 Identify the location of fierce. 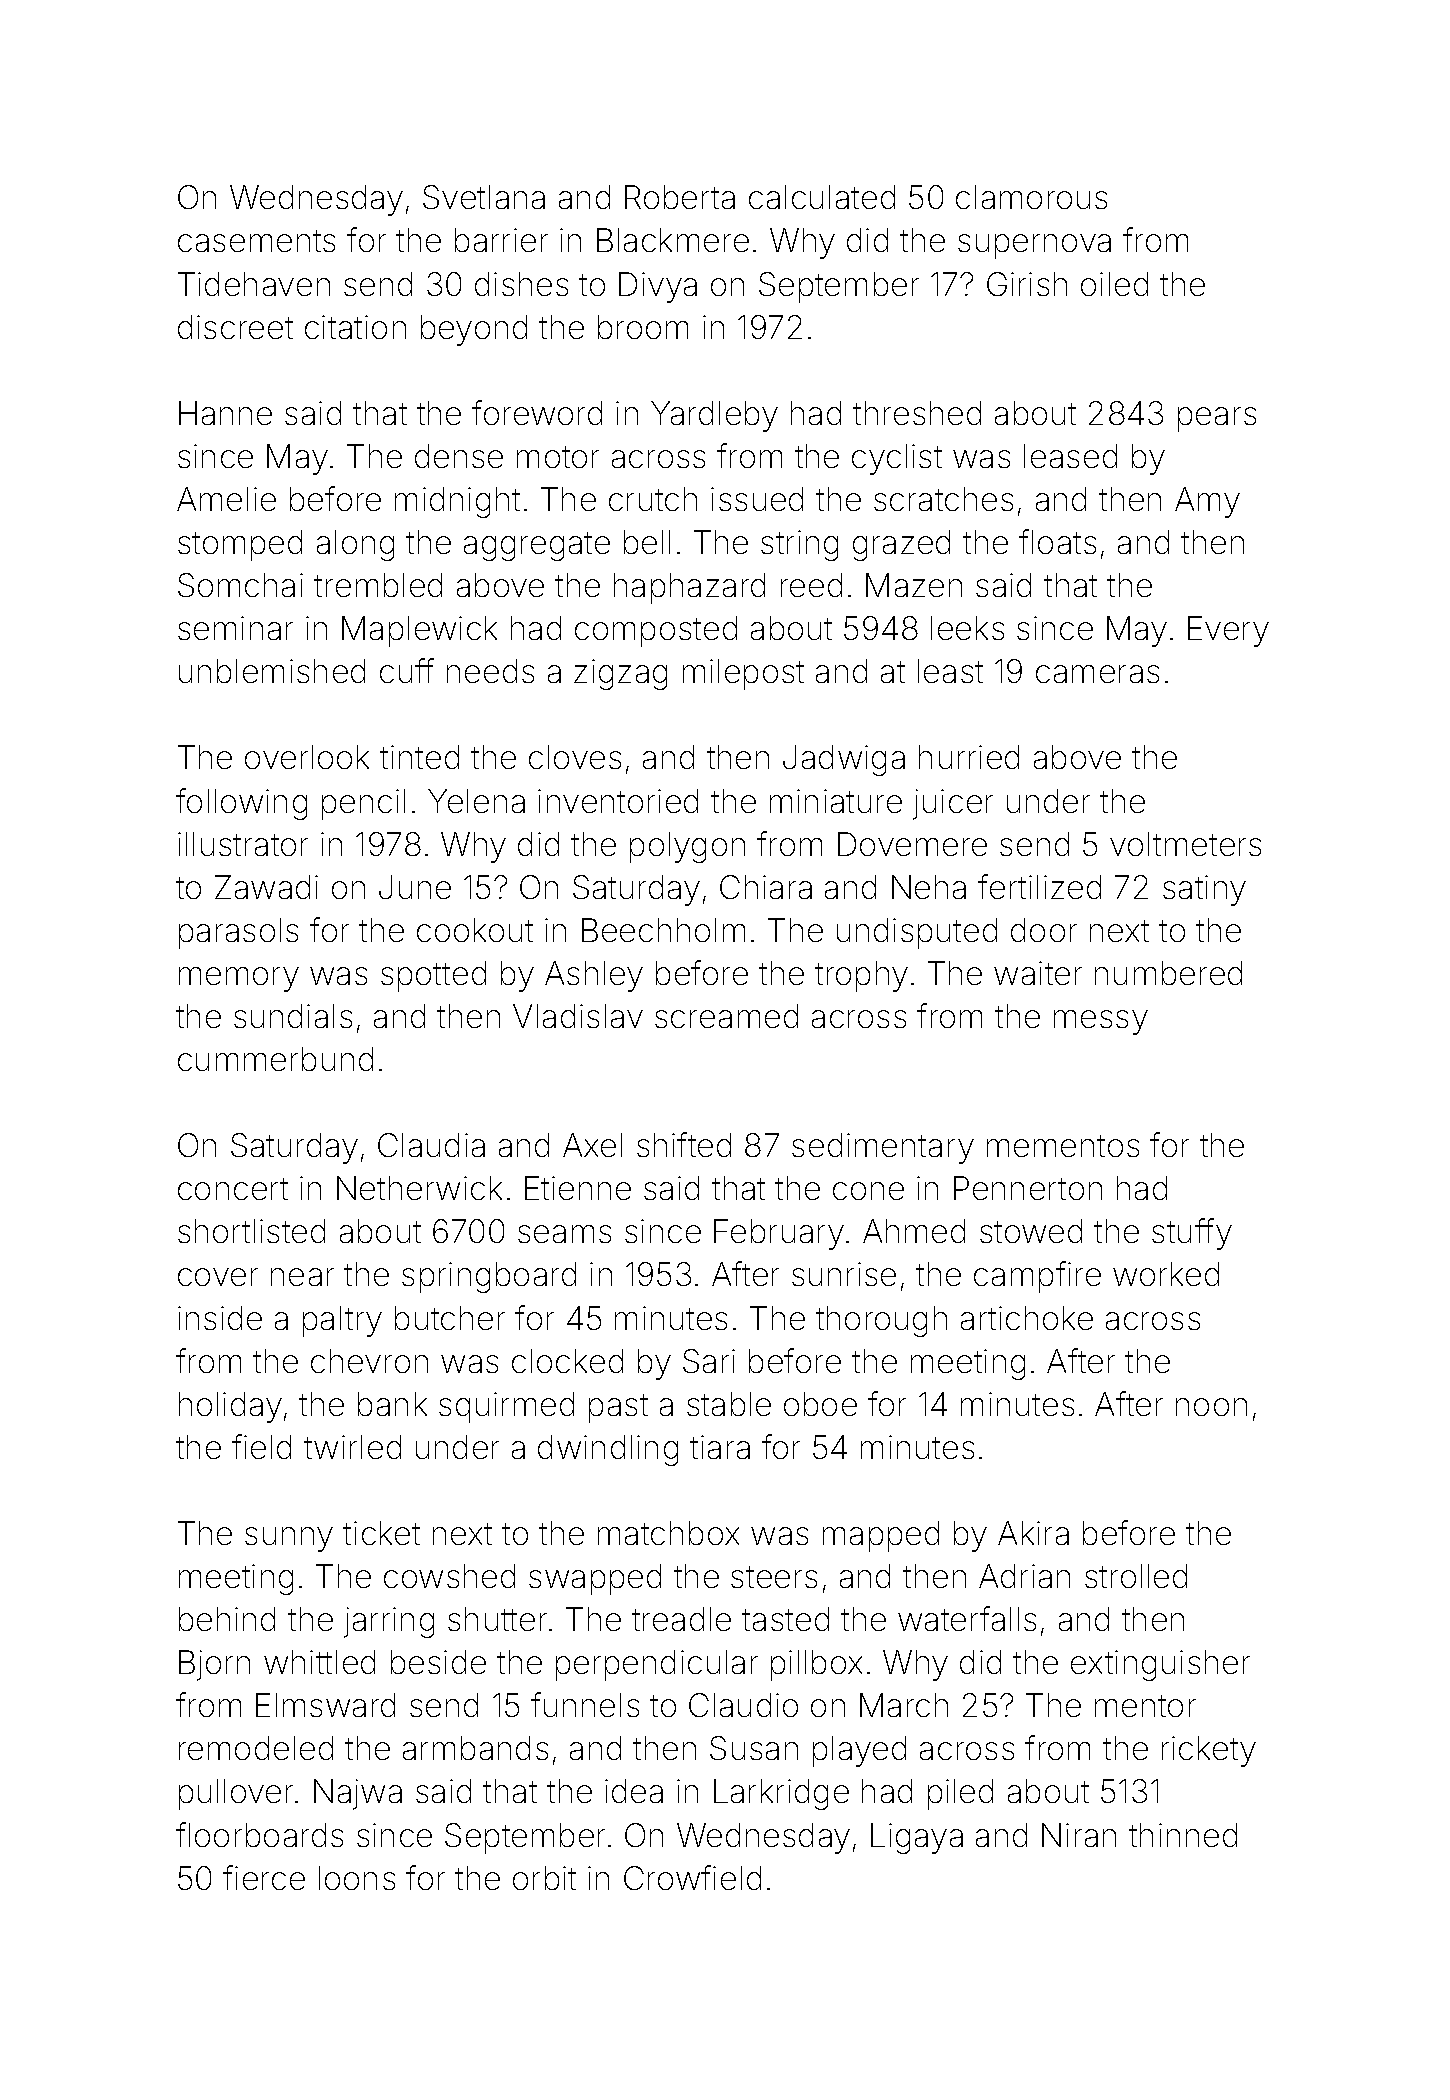
(264, 1877).
